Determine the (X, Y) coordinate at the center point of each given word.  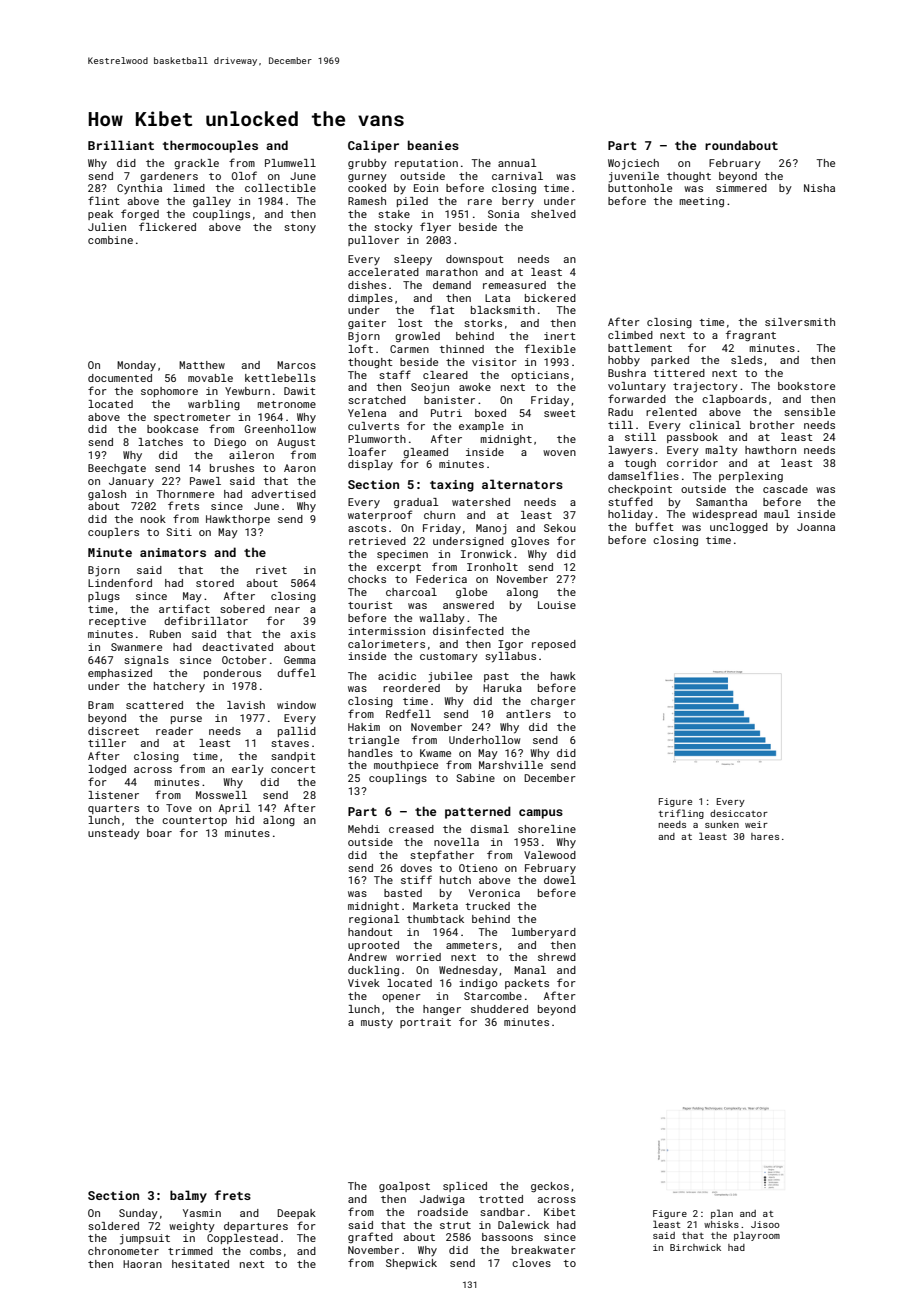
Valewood (550, 855)
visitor (494, 362)
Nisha (819, 188)
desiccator (739, 813)
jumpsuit (145, 1239)
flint (104, 200)
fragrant (751, 336)
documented (120, 378)
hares (765, 836)
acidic (397, 676)
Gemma (300, 660)
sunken (722, 824)
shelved (553, 214)
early (248, 770)
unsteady (114, 834)
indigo (478, 984)
